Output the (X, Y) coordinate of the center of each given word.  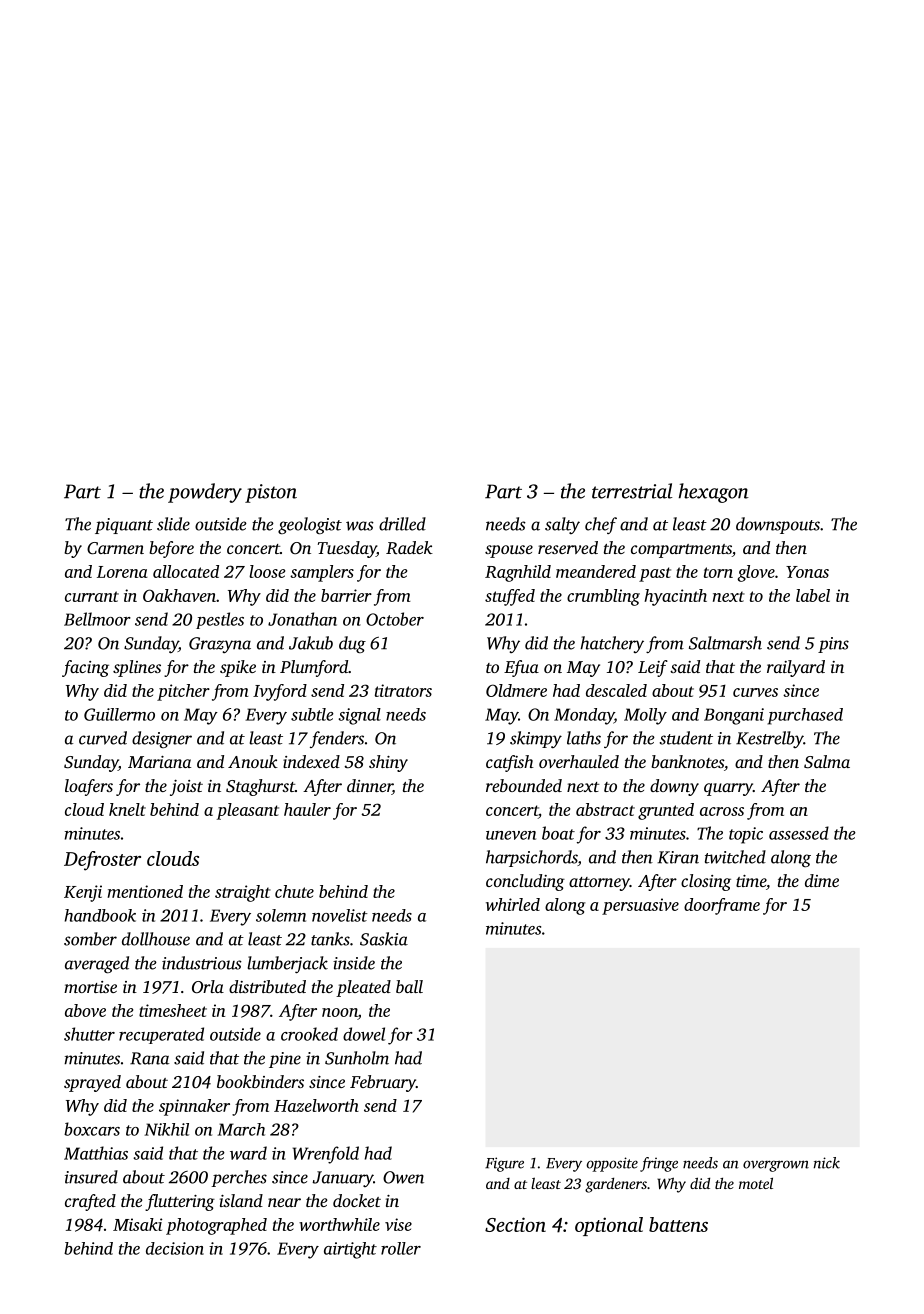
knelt (127, 809)
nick (826, 1163)
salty (562, 525)
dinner (370, 787)
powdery (205, 493)
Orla (208, 987)
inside (354, 963)
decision (175, 1248)
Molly (645, 716)
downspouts (778, 525)
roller (401, 1248)
